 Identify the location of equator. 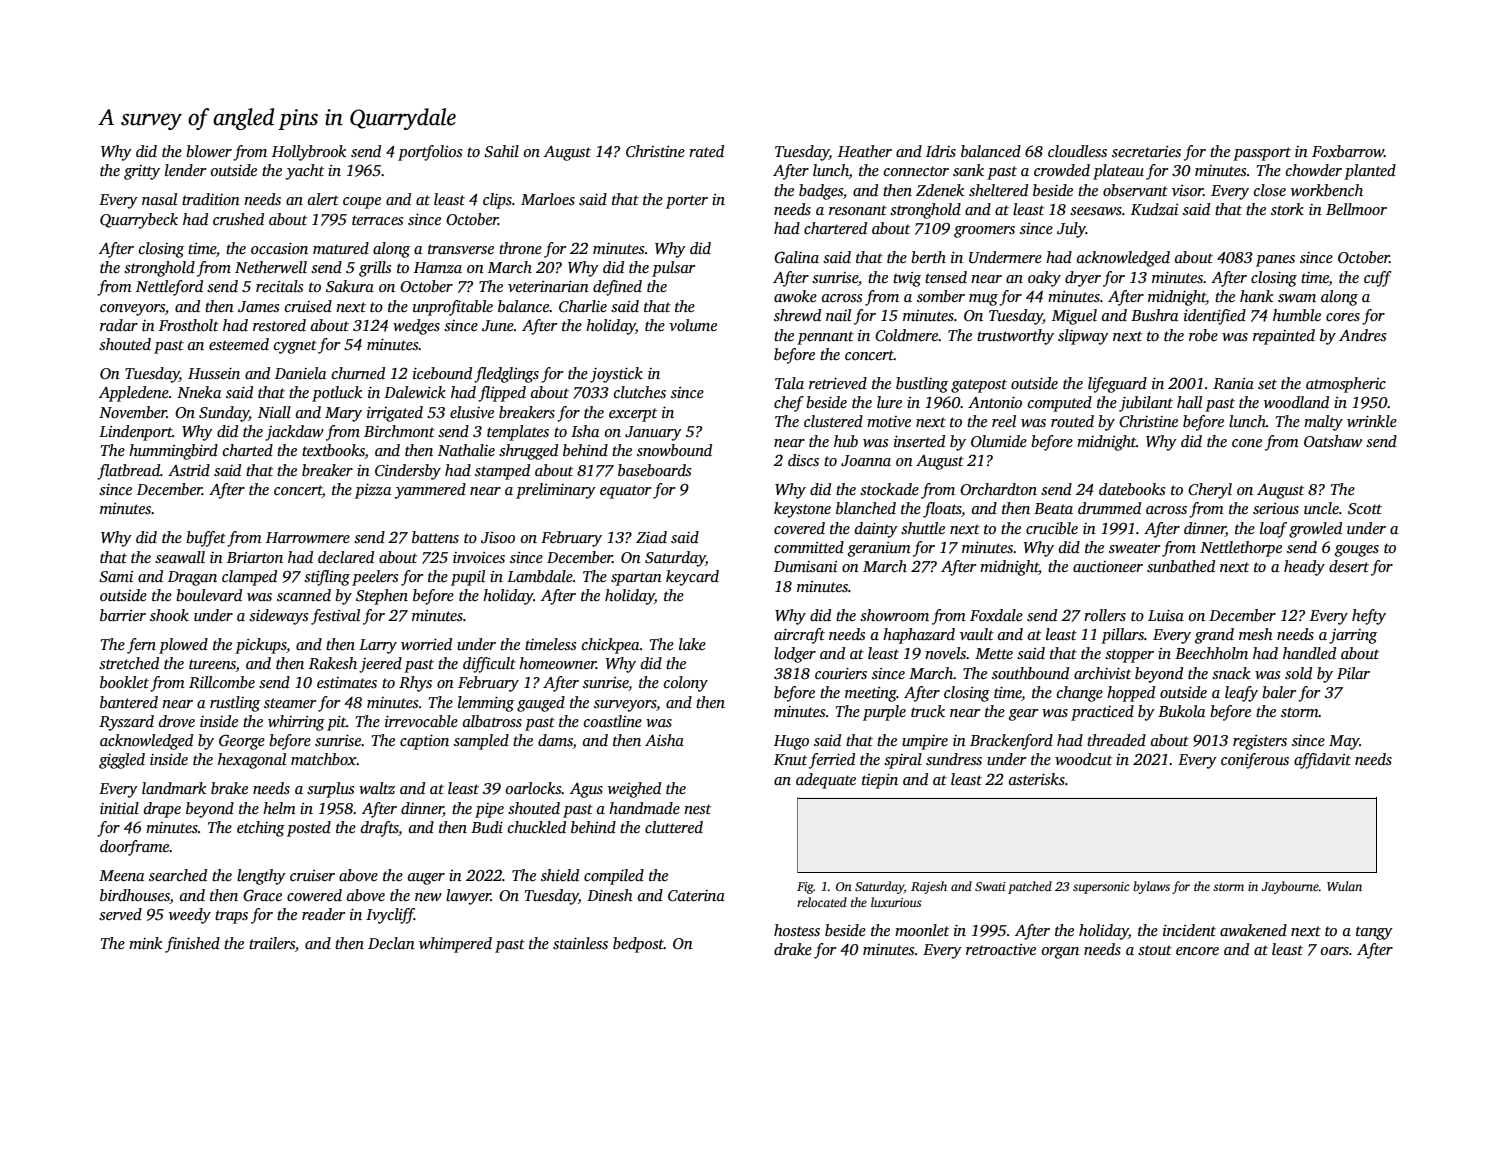
(625, 492).
